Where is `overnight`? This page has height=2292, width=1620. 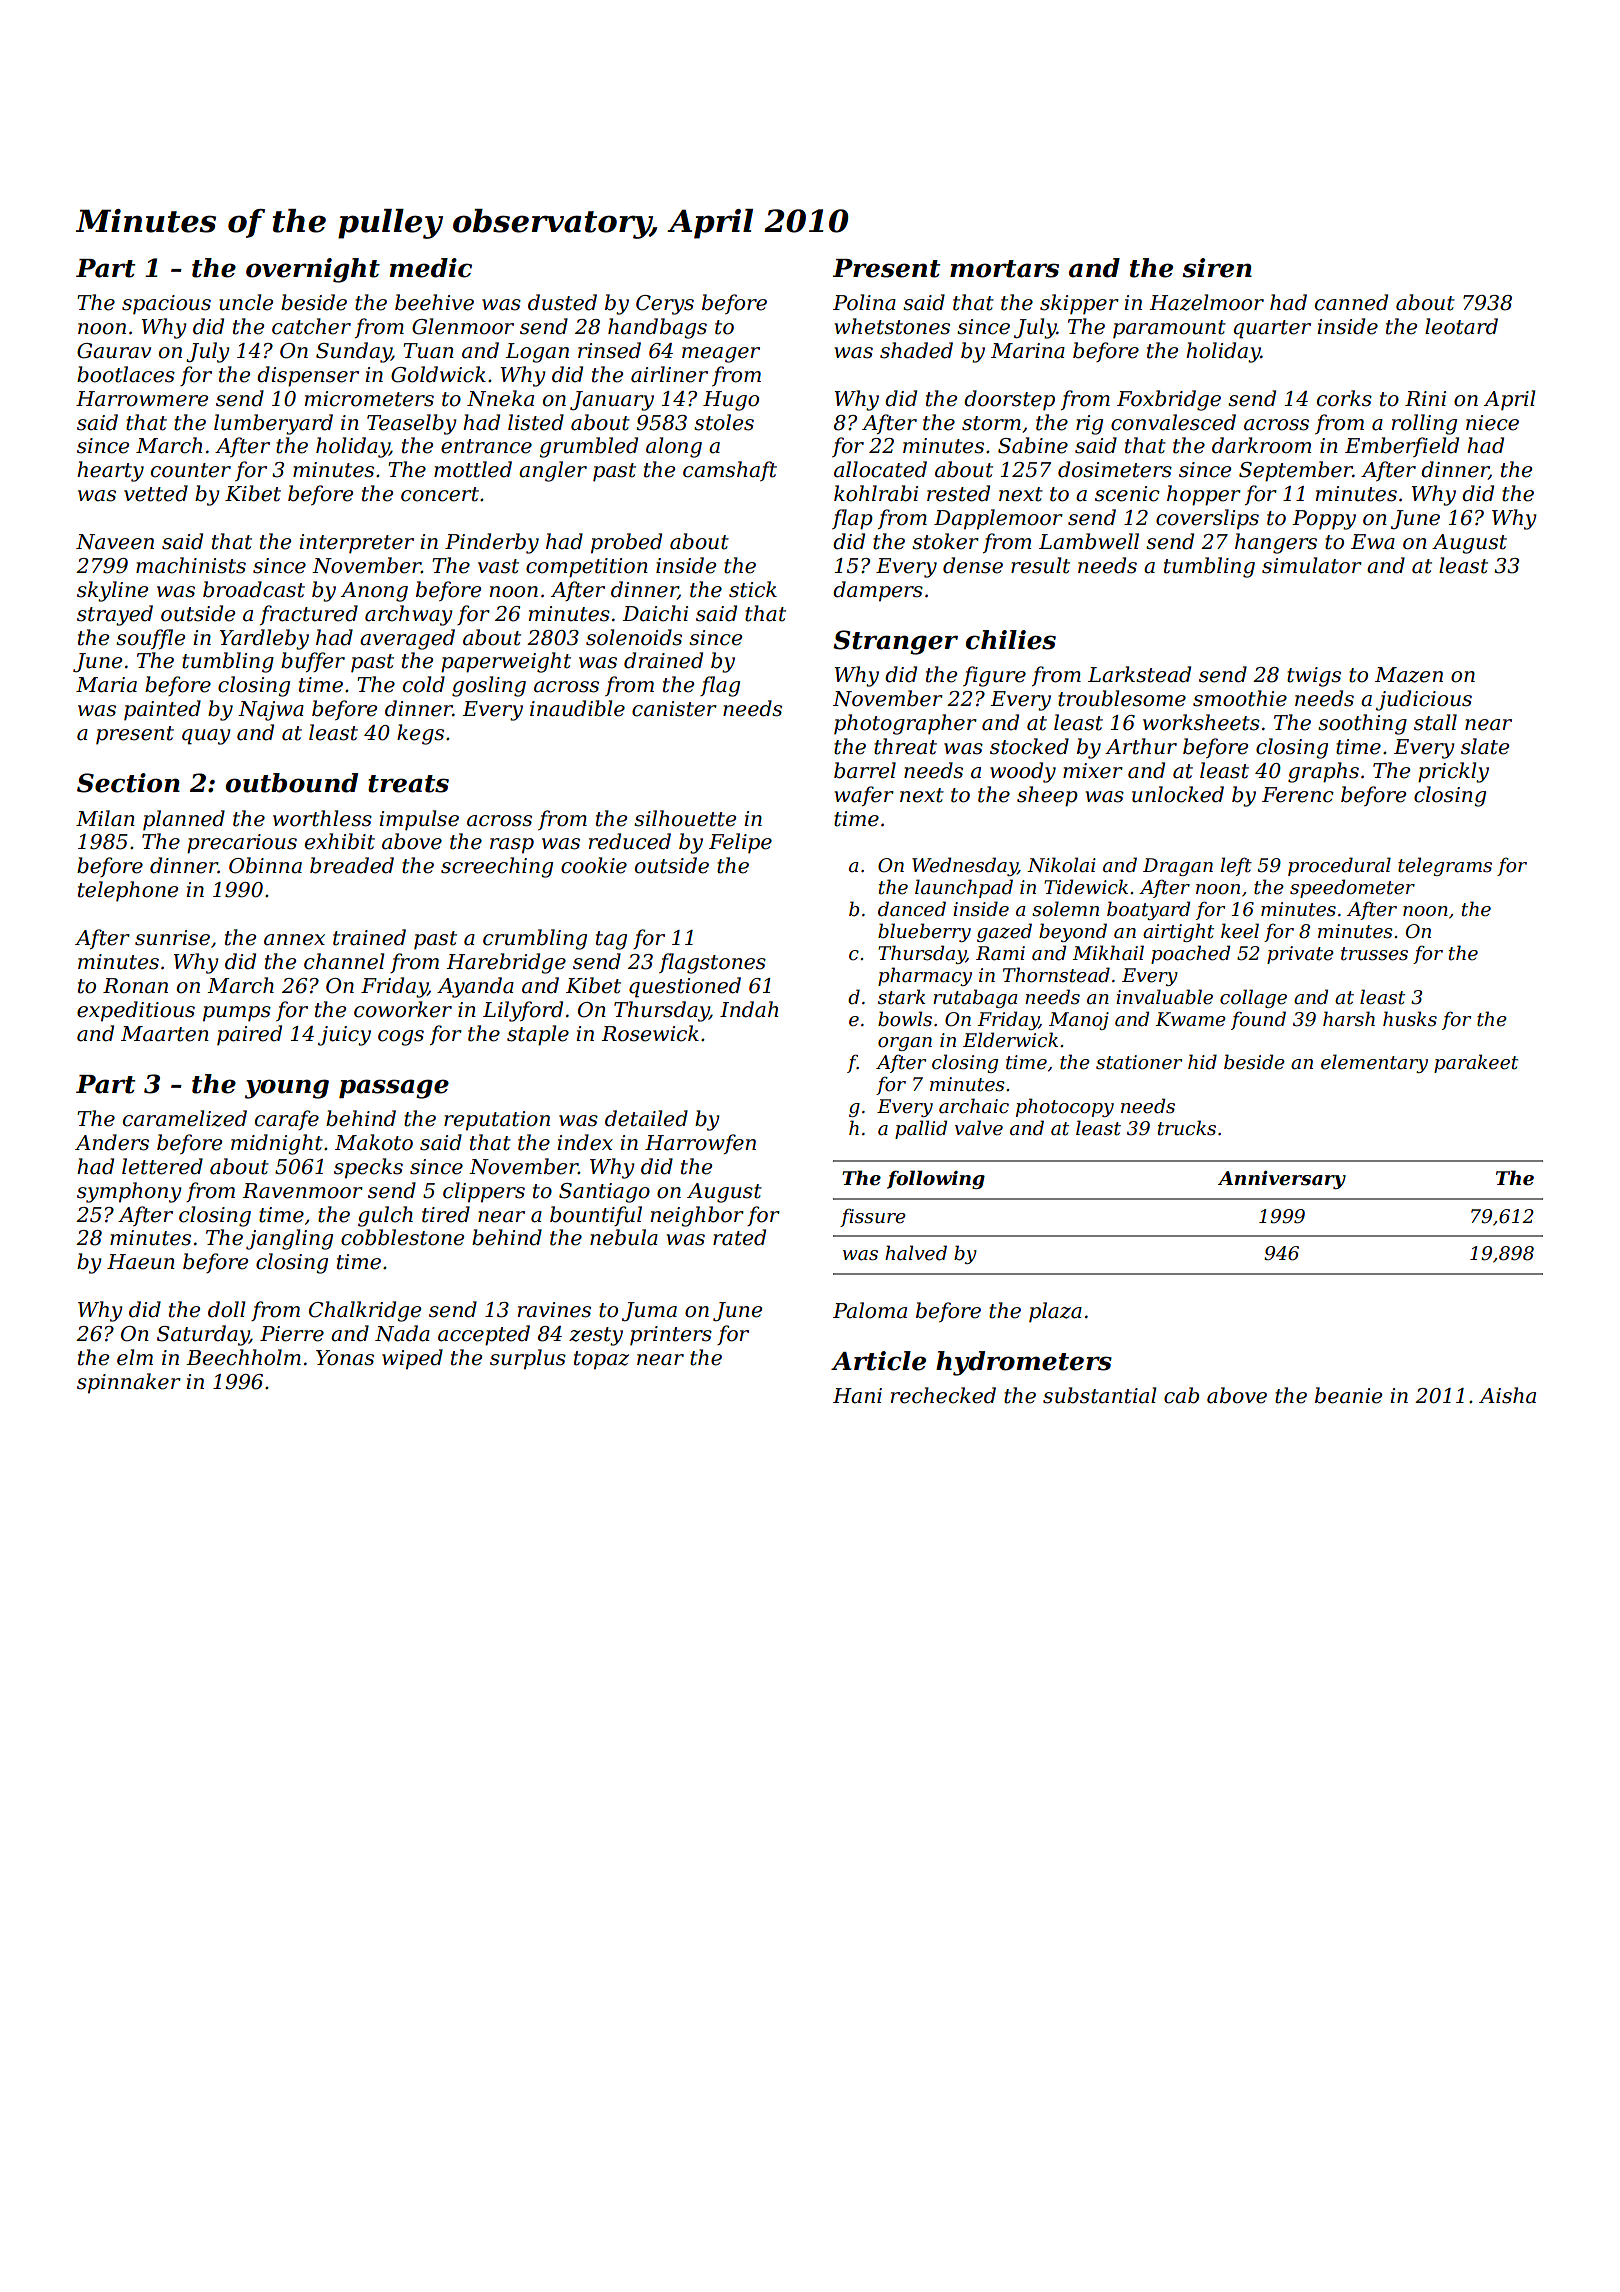
overnight is located at coordinates (313, 270).
